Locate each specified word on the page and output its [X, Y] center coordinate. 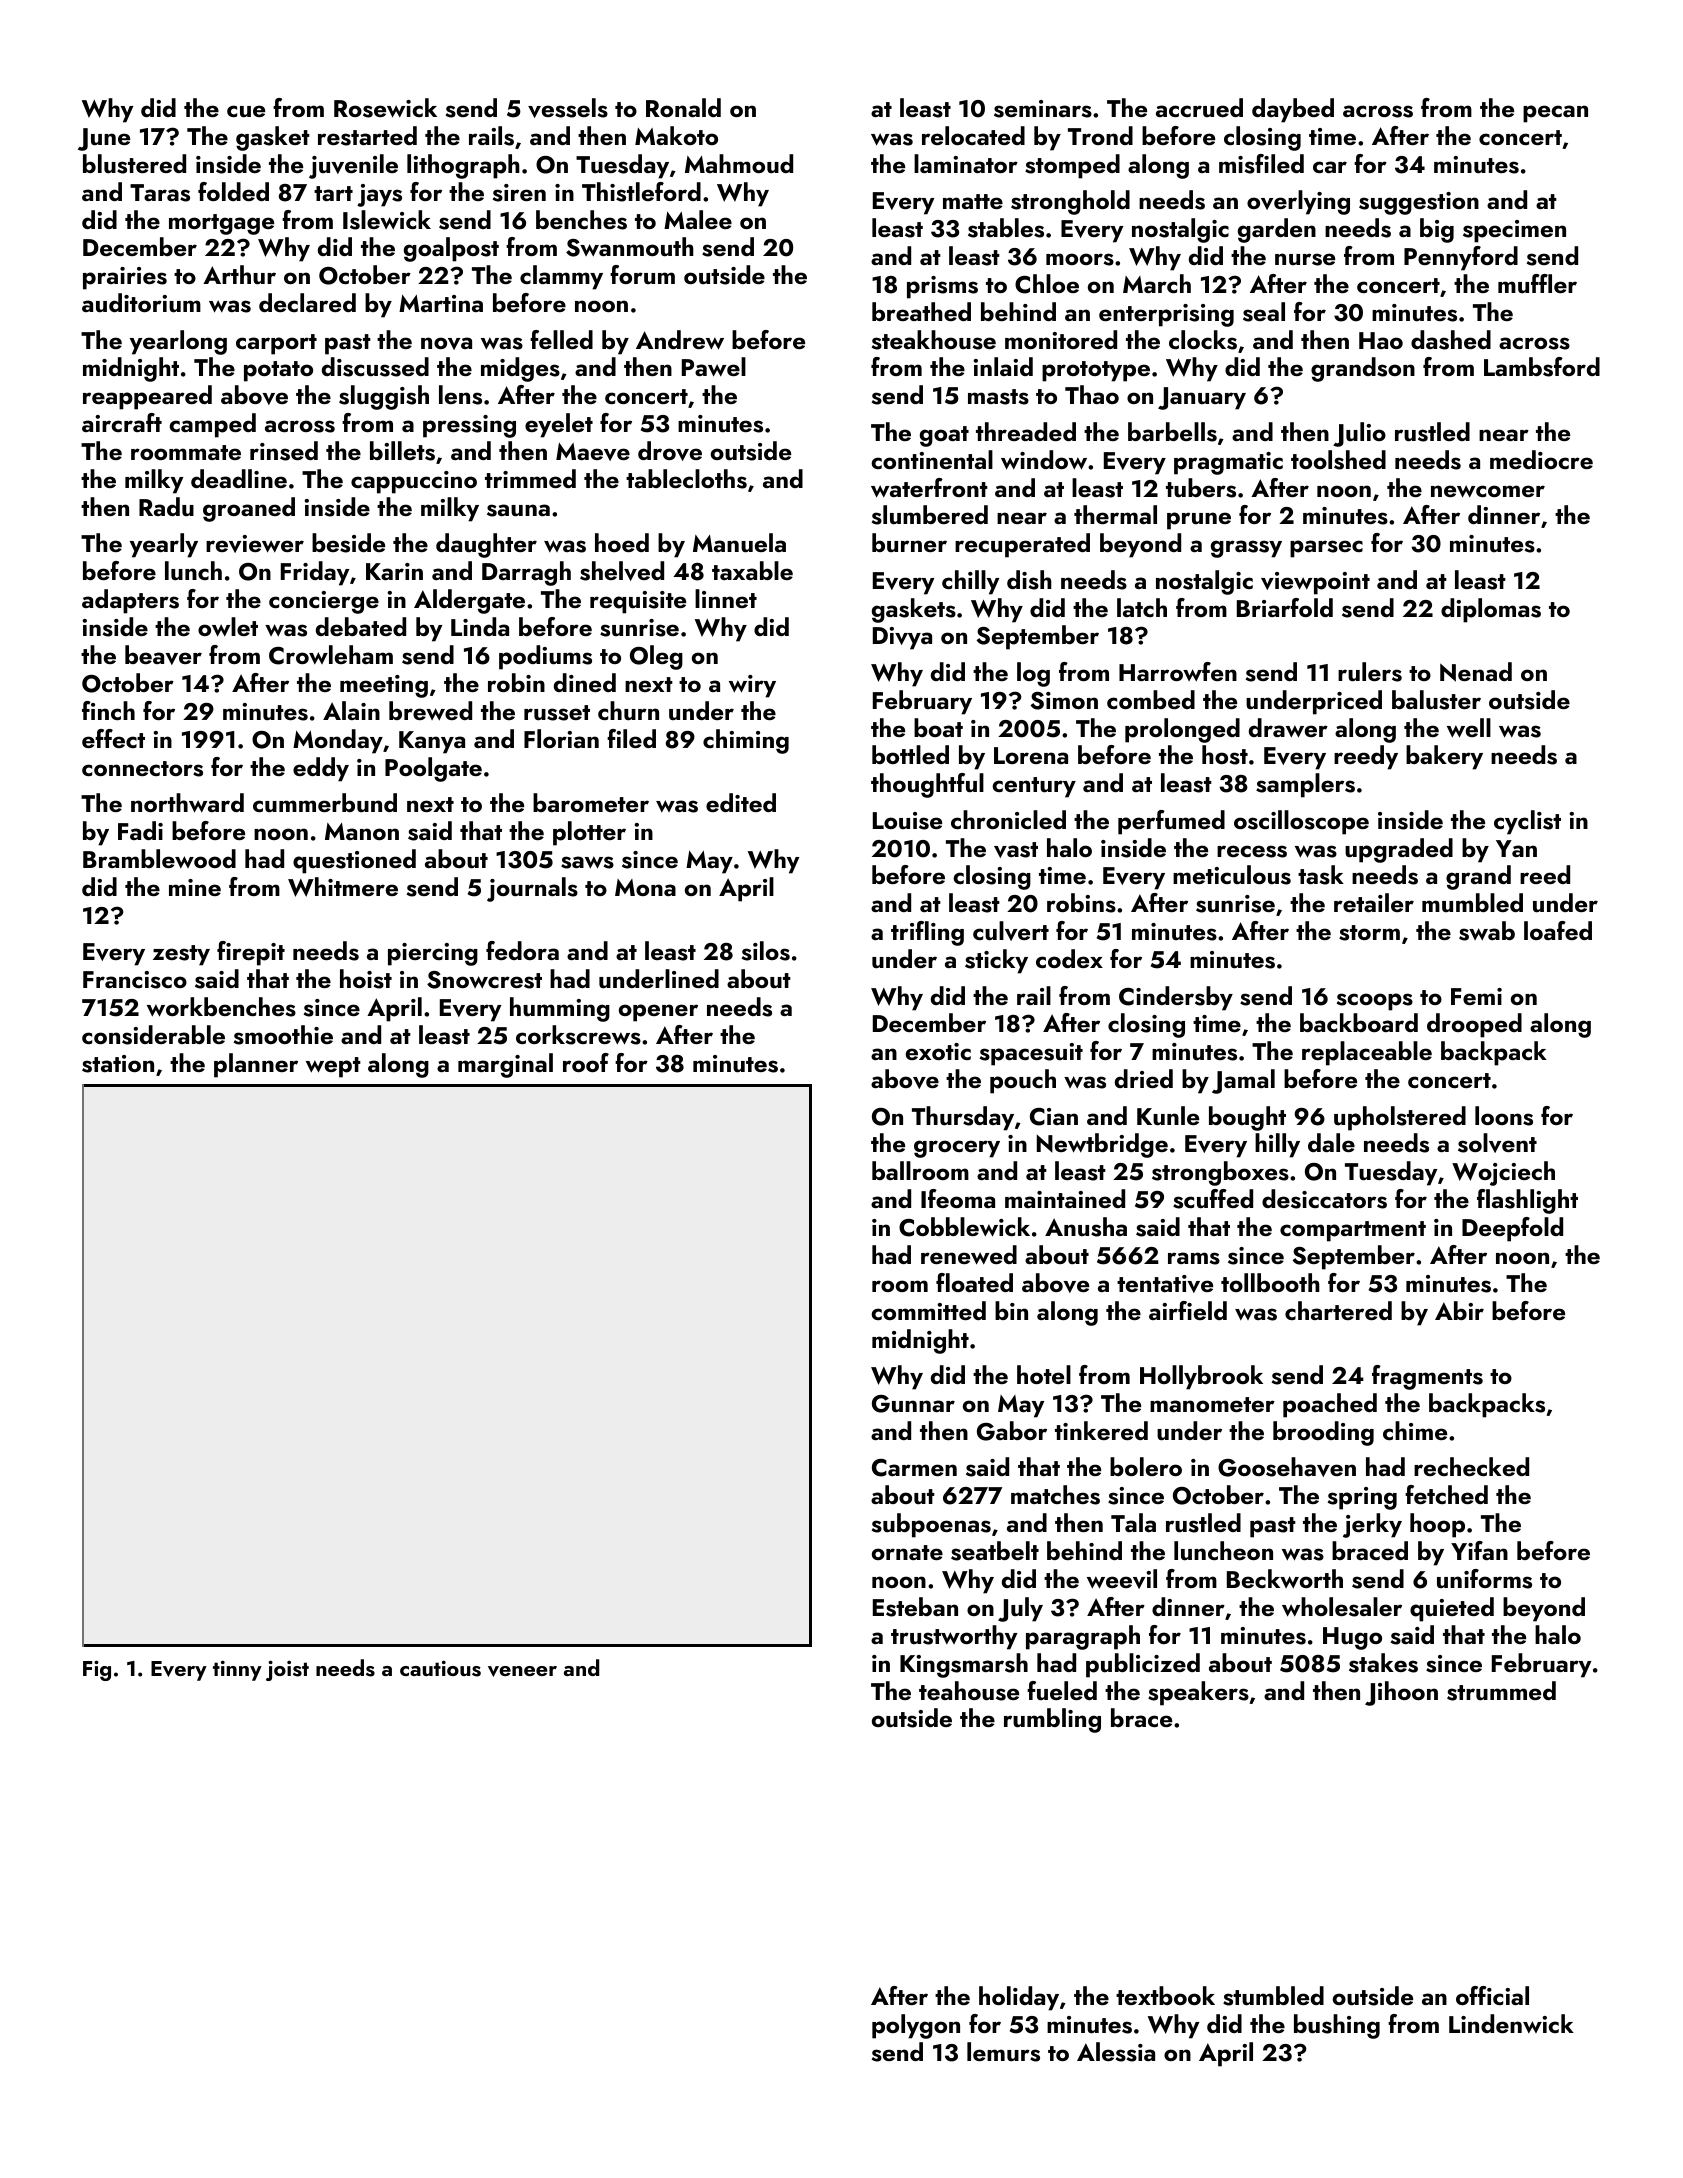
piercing [433, 954]
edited [741, 802]
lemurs [1003, 2052]
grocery [957, 1149]
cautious [440, 1668]
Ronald [683, 107]
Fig [97, 1670]
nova [446, 343]
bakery [1444, 757]
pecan [1555, 114]
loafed [1558, 930]
